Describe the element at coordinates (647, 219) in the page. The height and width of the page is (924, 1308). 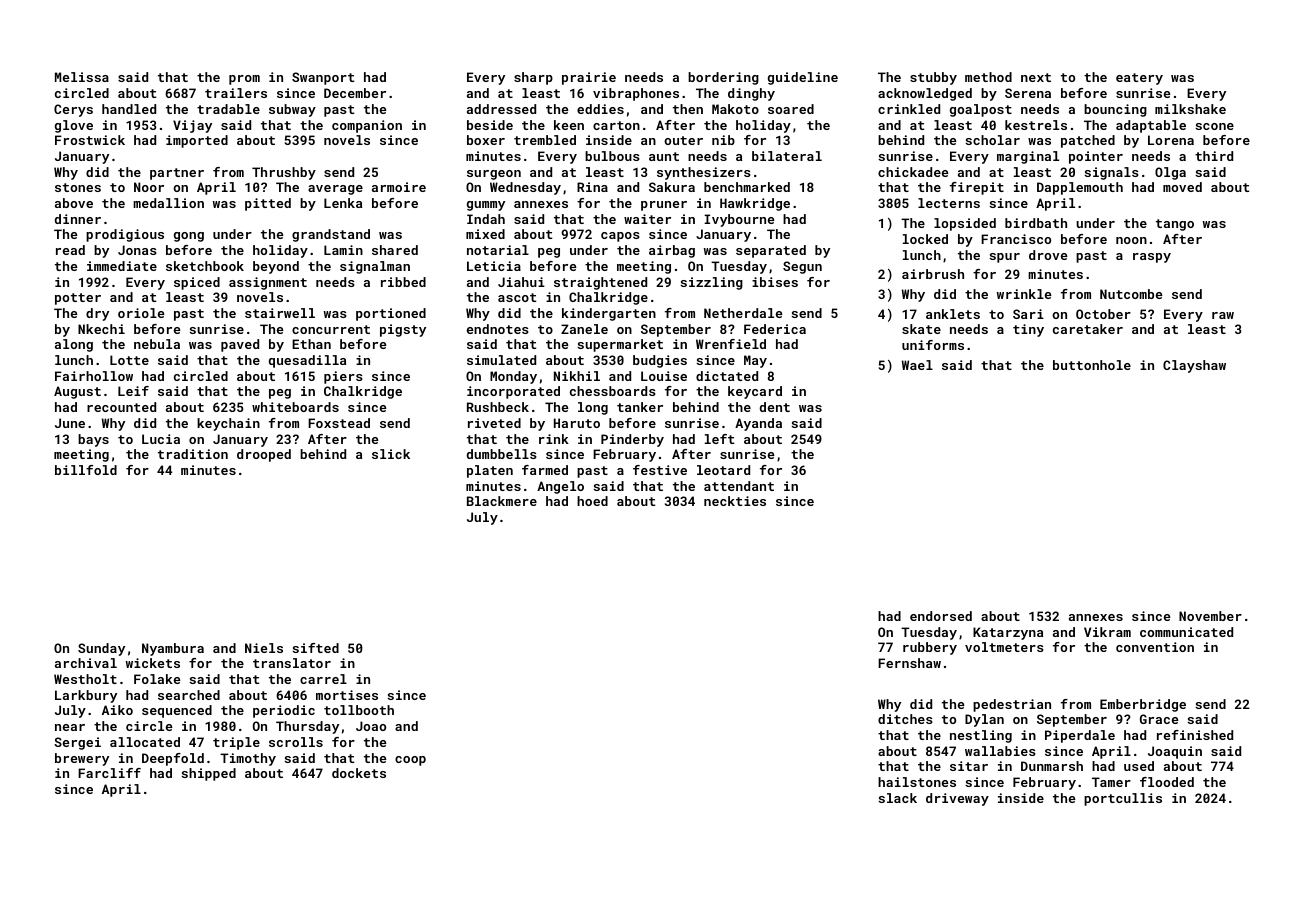
I see `waiter` at that location.
